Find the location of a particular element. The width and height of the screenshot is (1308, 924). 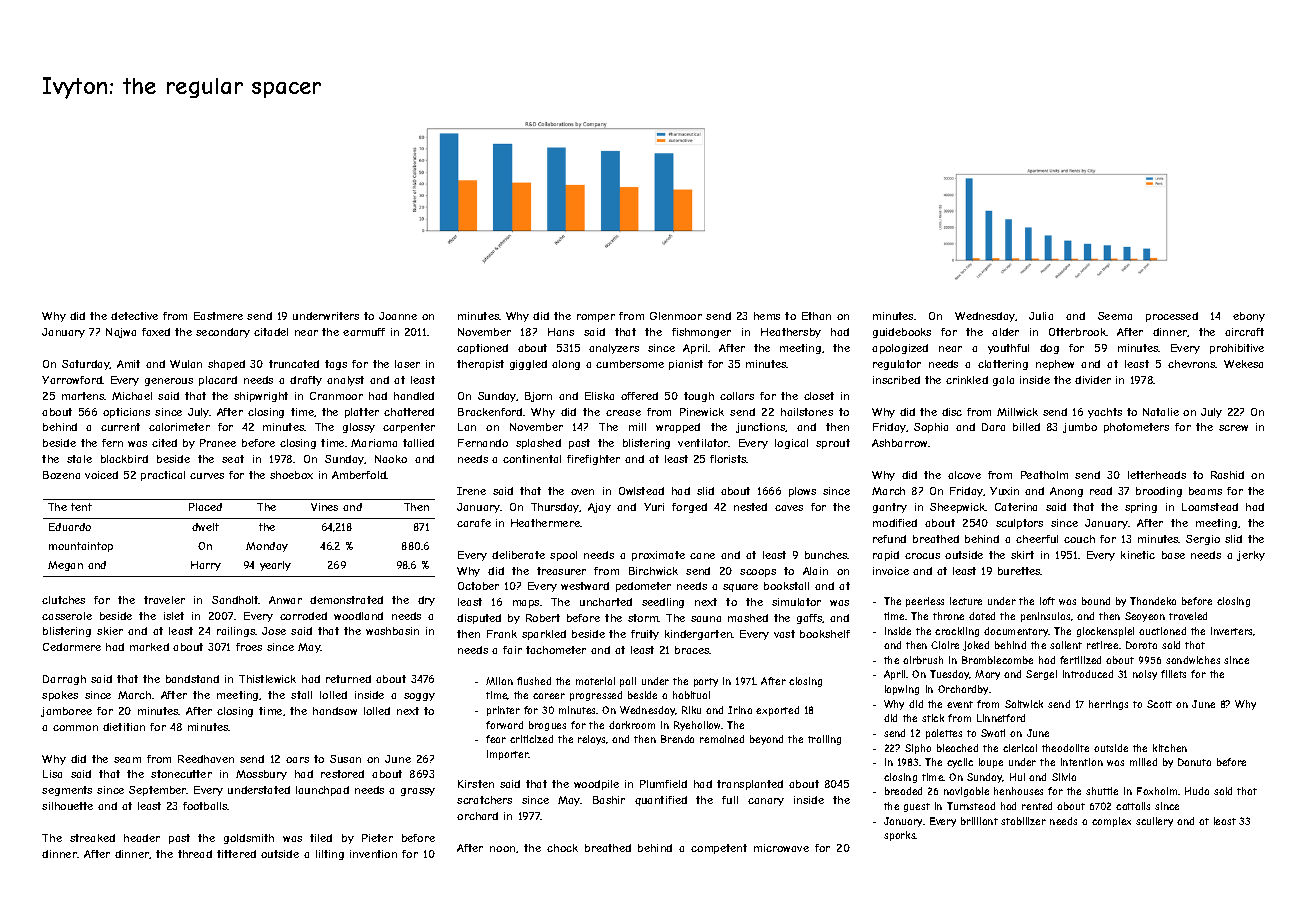

noon is located at coordinates (502, 849).
